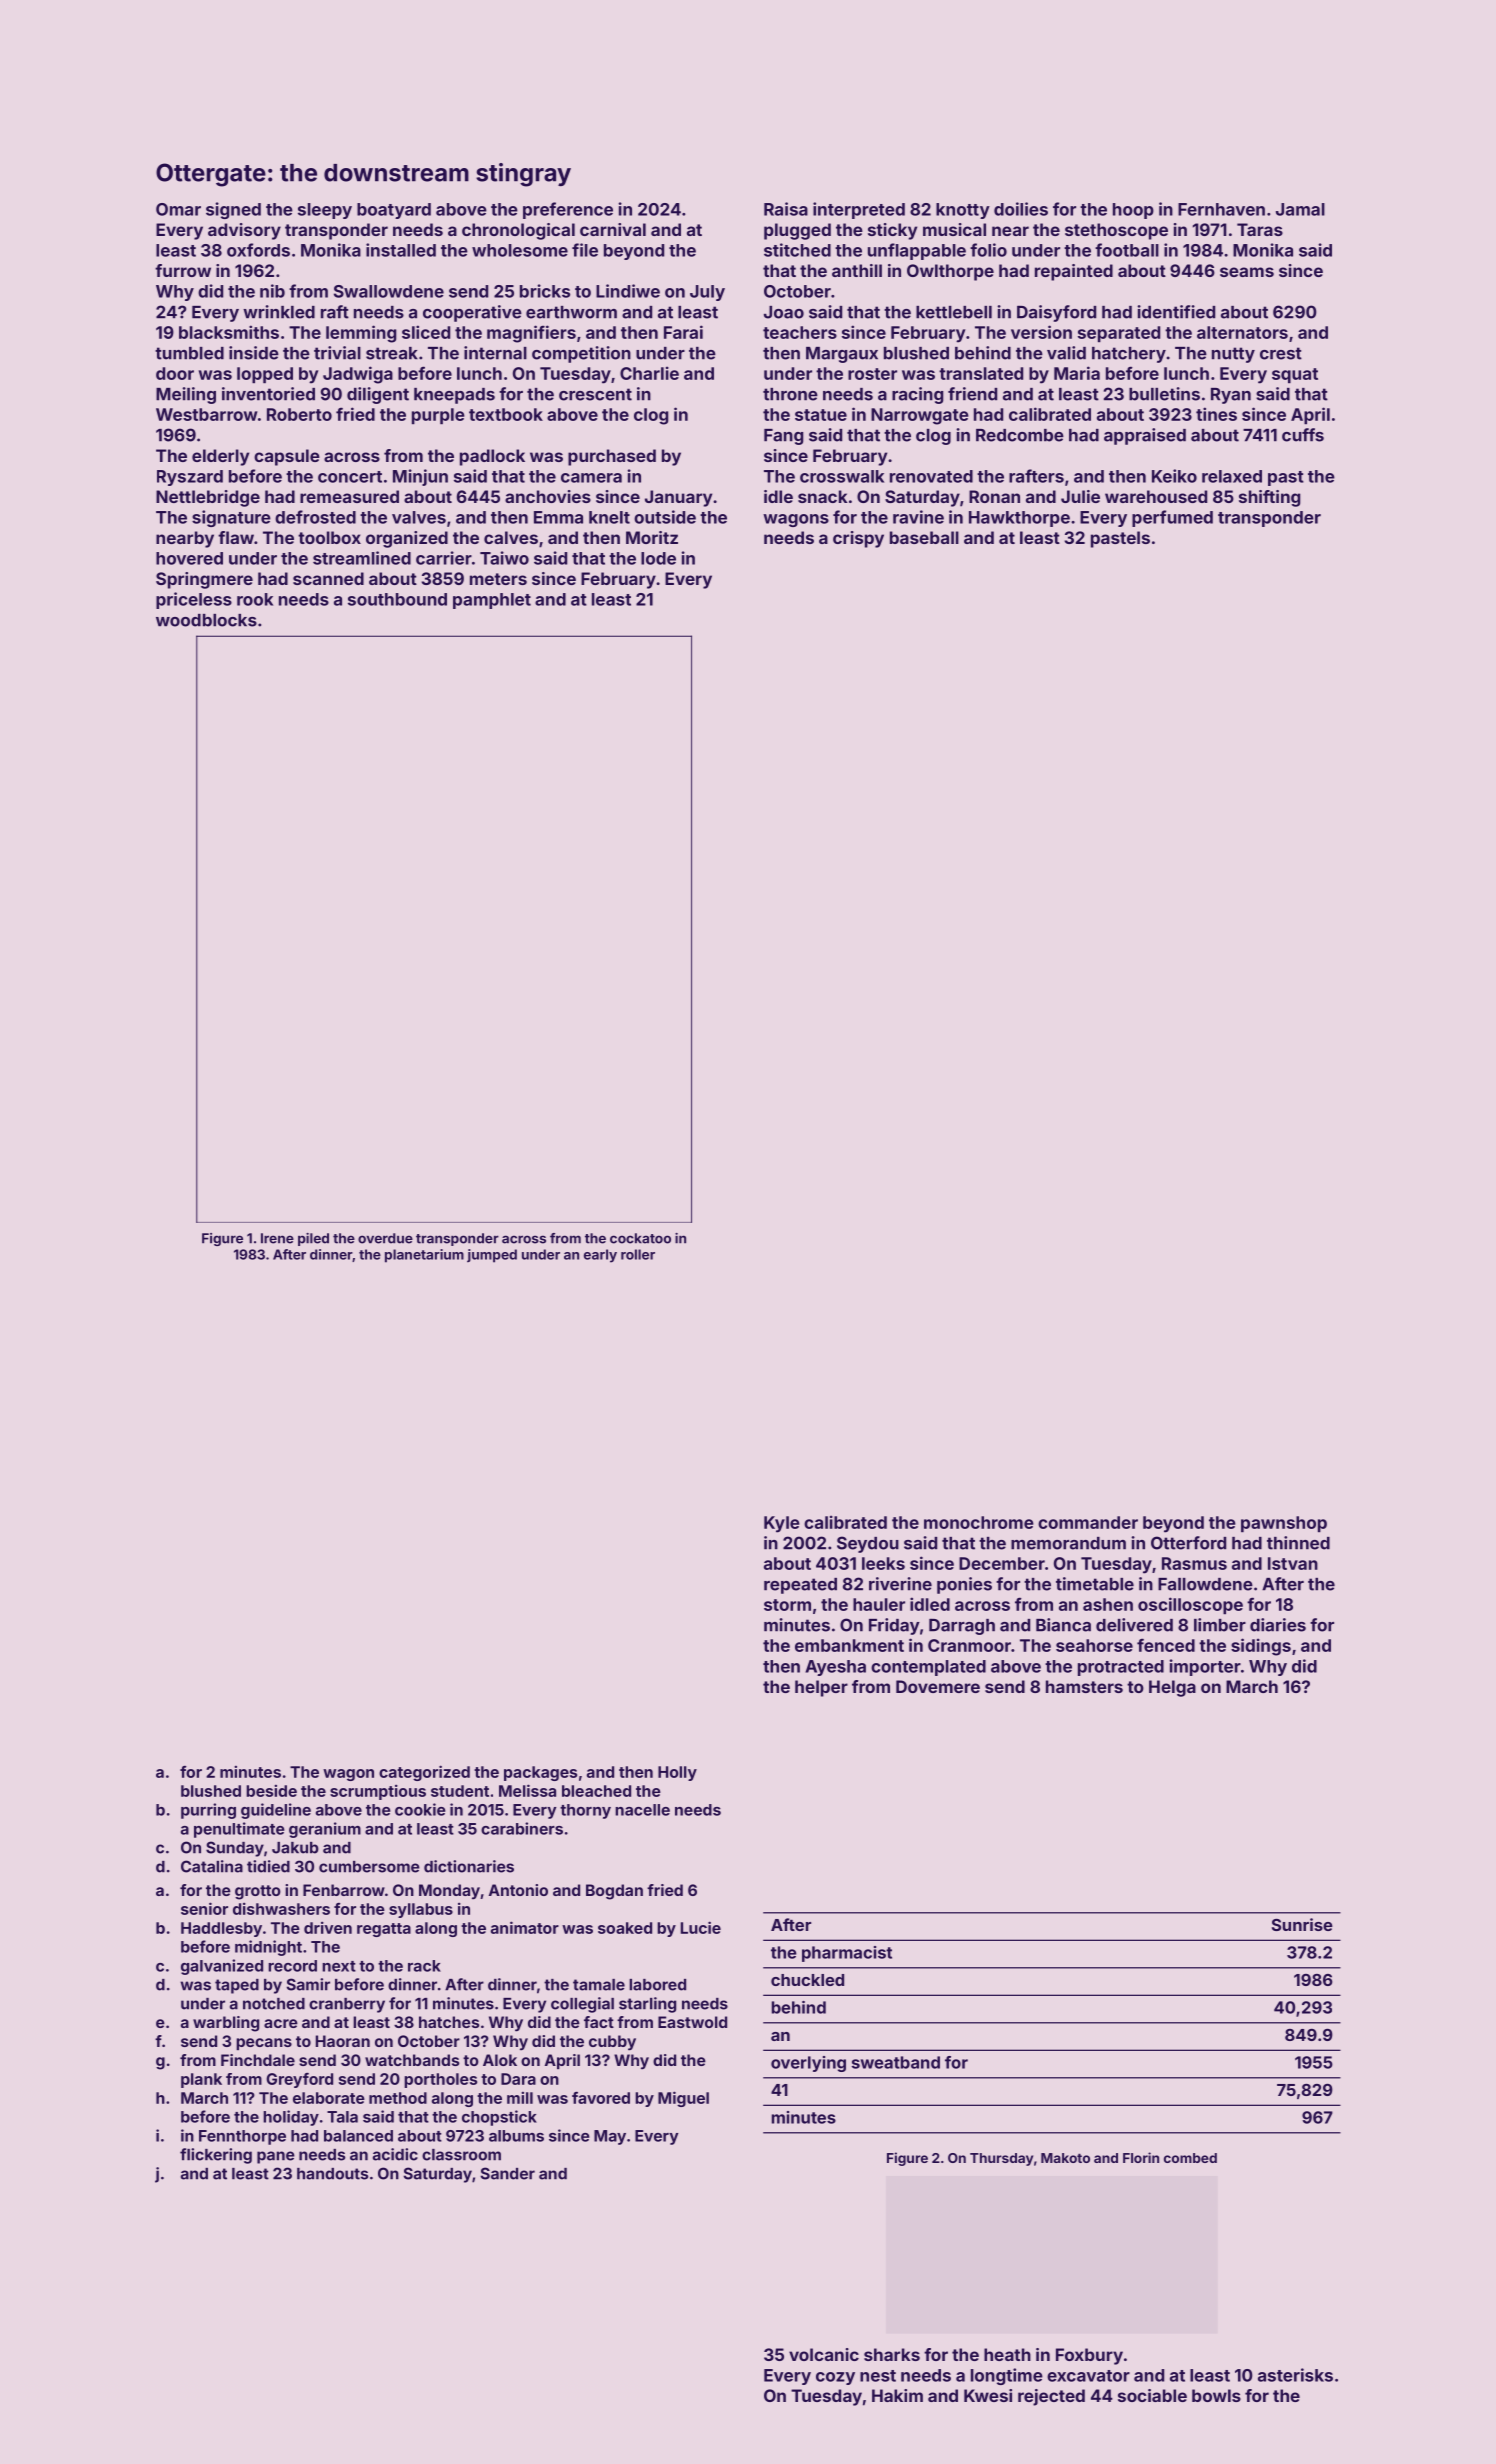 The width and height of the document is (1496, 2464). I want to click on cozy, so click(835, 2378).
